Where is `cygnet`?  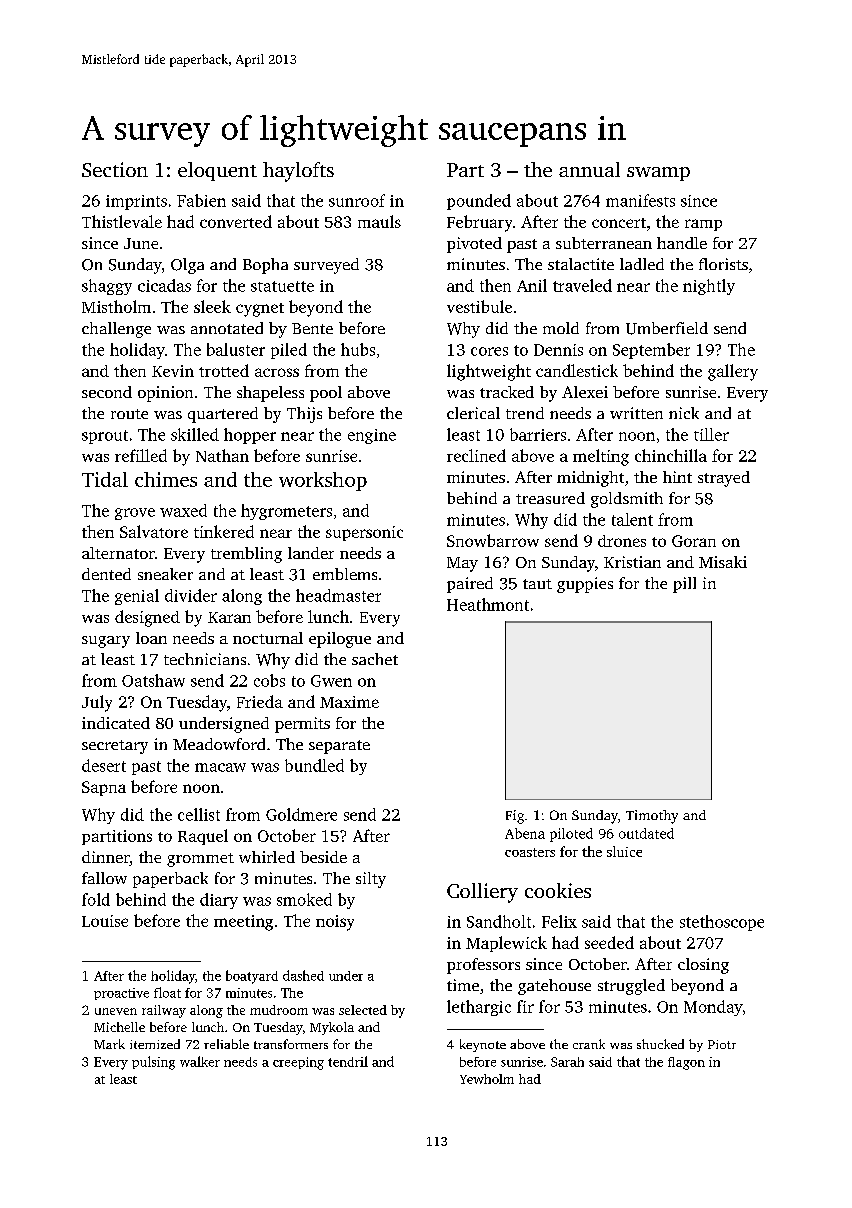
cygnet is located at coordinates (260, 310).
